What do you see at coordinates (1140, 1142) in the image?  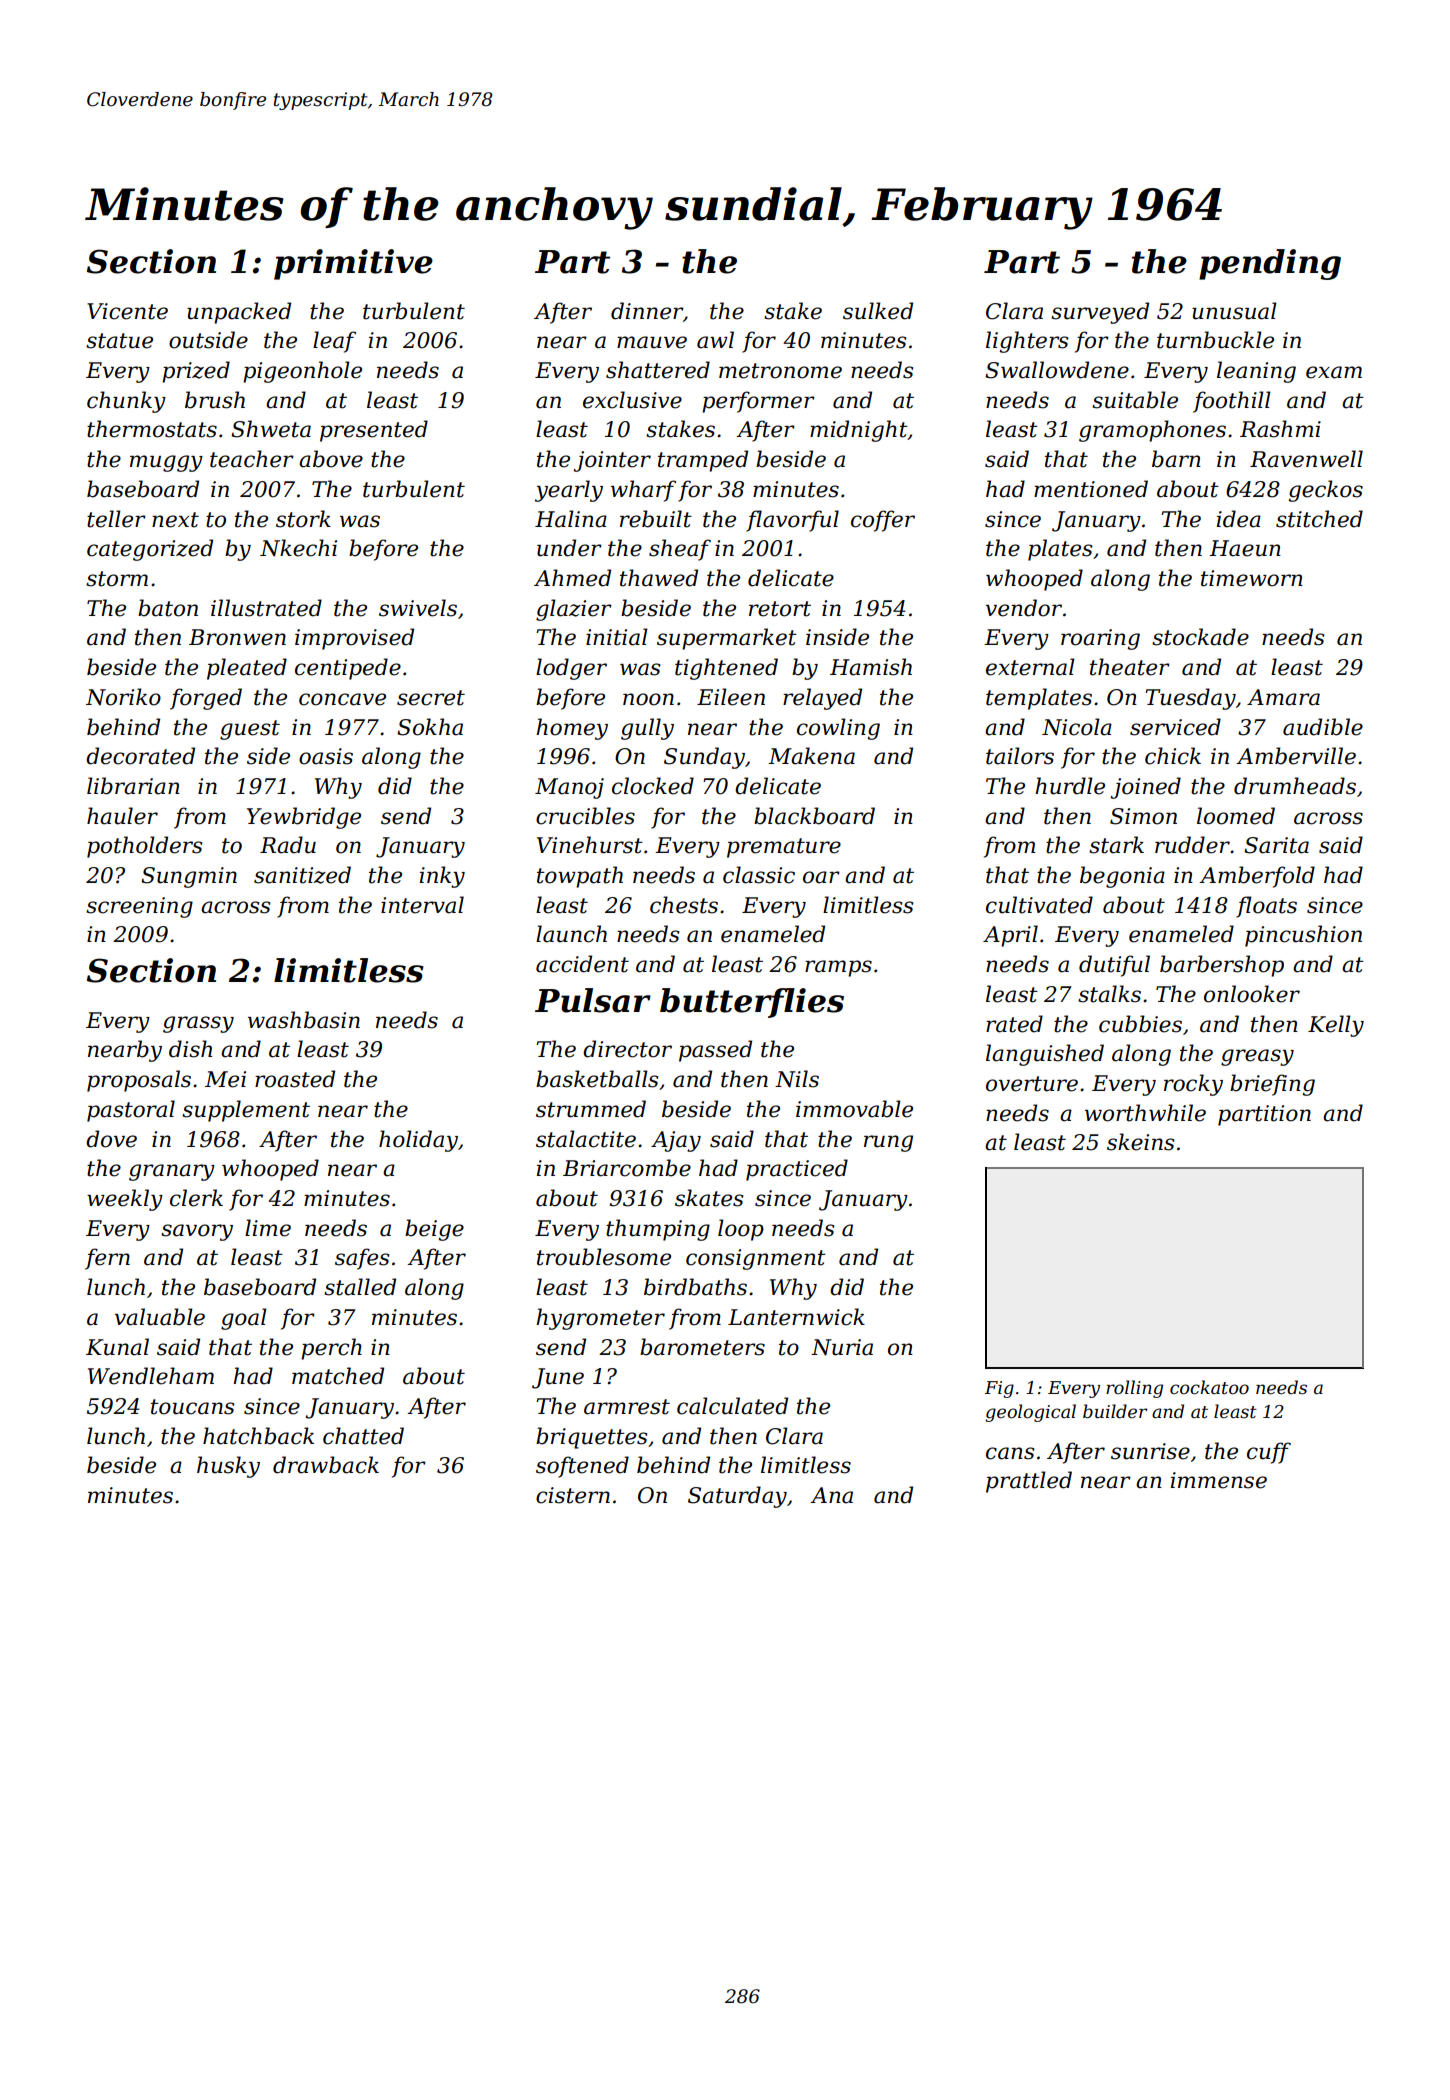 I see `skeins` at bounding box center [1140, 1142].
